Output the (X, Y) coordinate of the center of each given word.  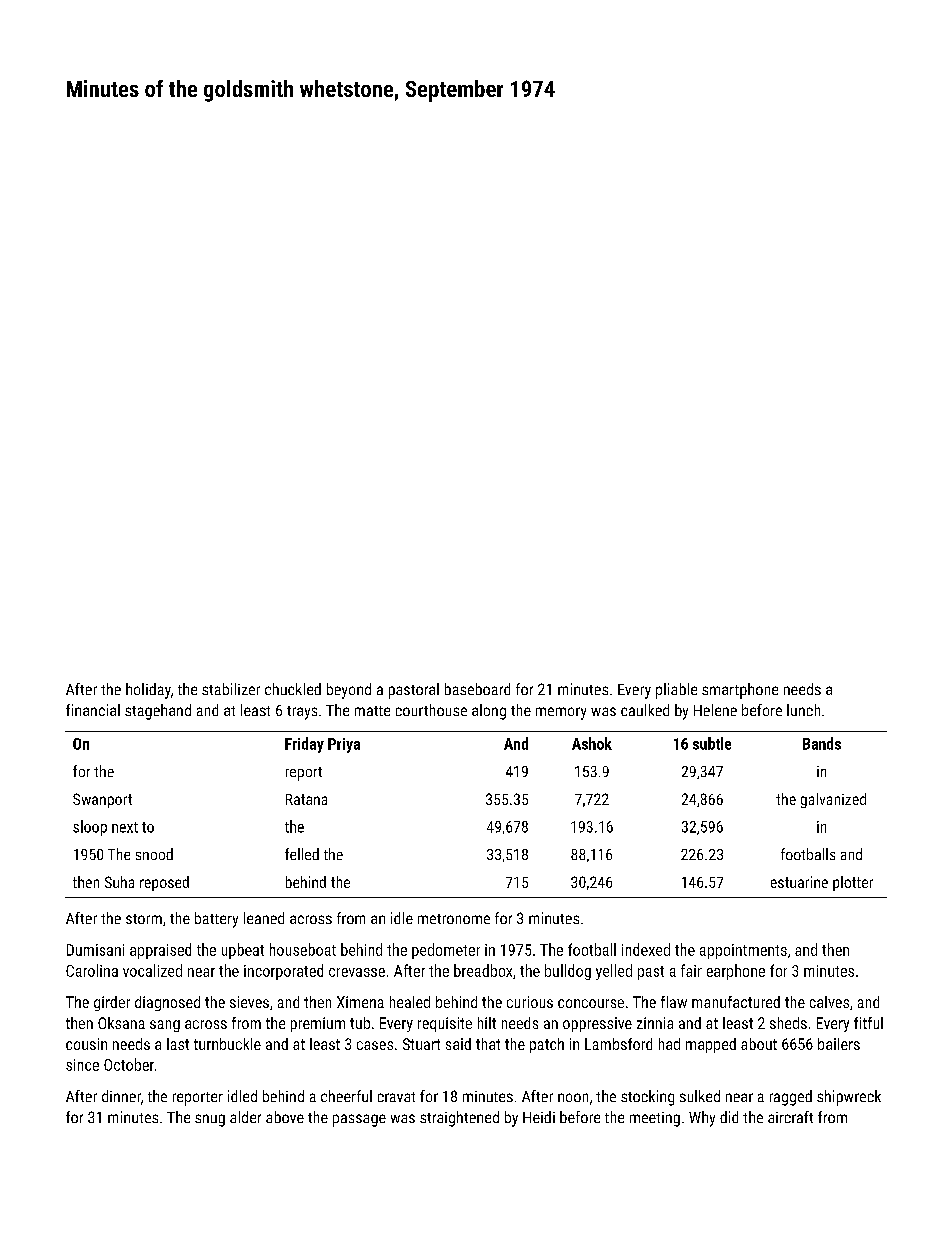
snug (210, 1120)
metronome (454, 919)
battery (216, 920)
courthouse (431, 710)
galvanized (833, 800)
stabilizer (231, 689)
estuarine (799, 882)
